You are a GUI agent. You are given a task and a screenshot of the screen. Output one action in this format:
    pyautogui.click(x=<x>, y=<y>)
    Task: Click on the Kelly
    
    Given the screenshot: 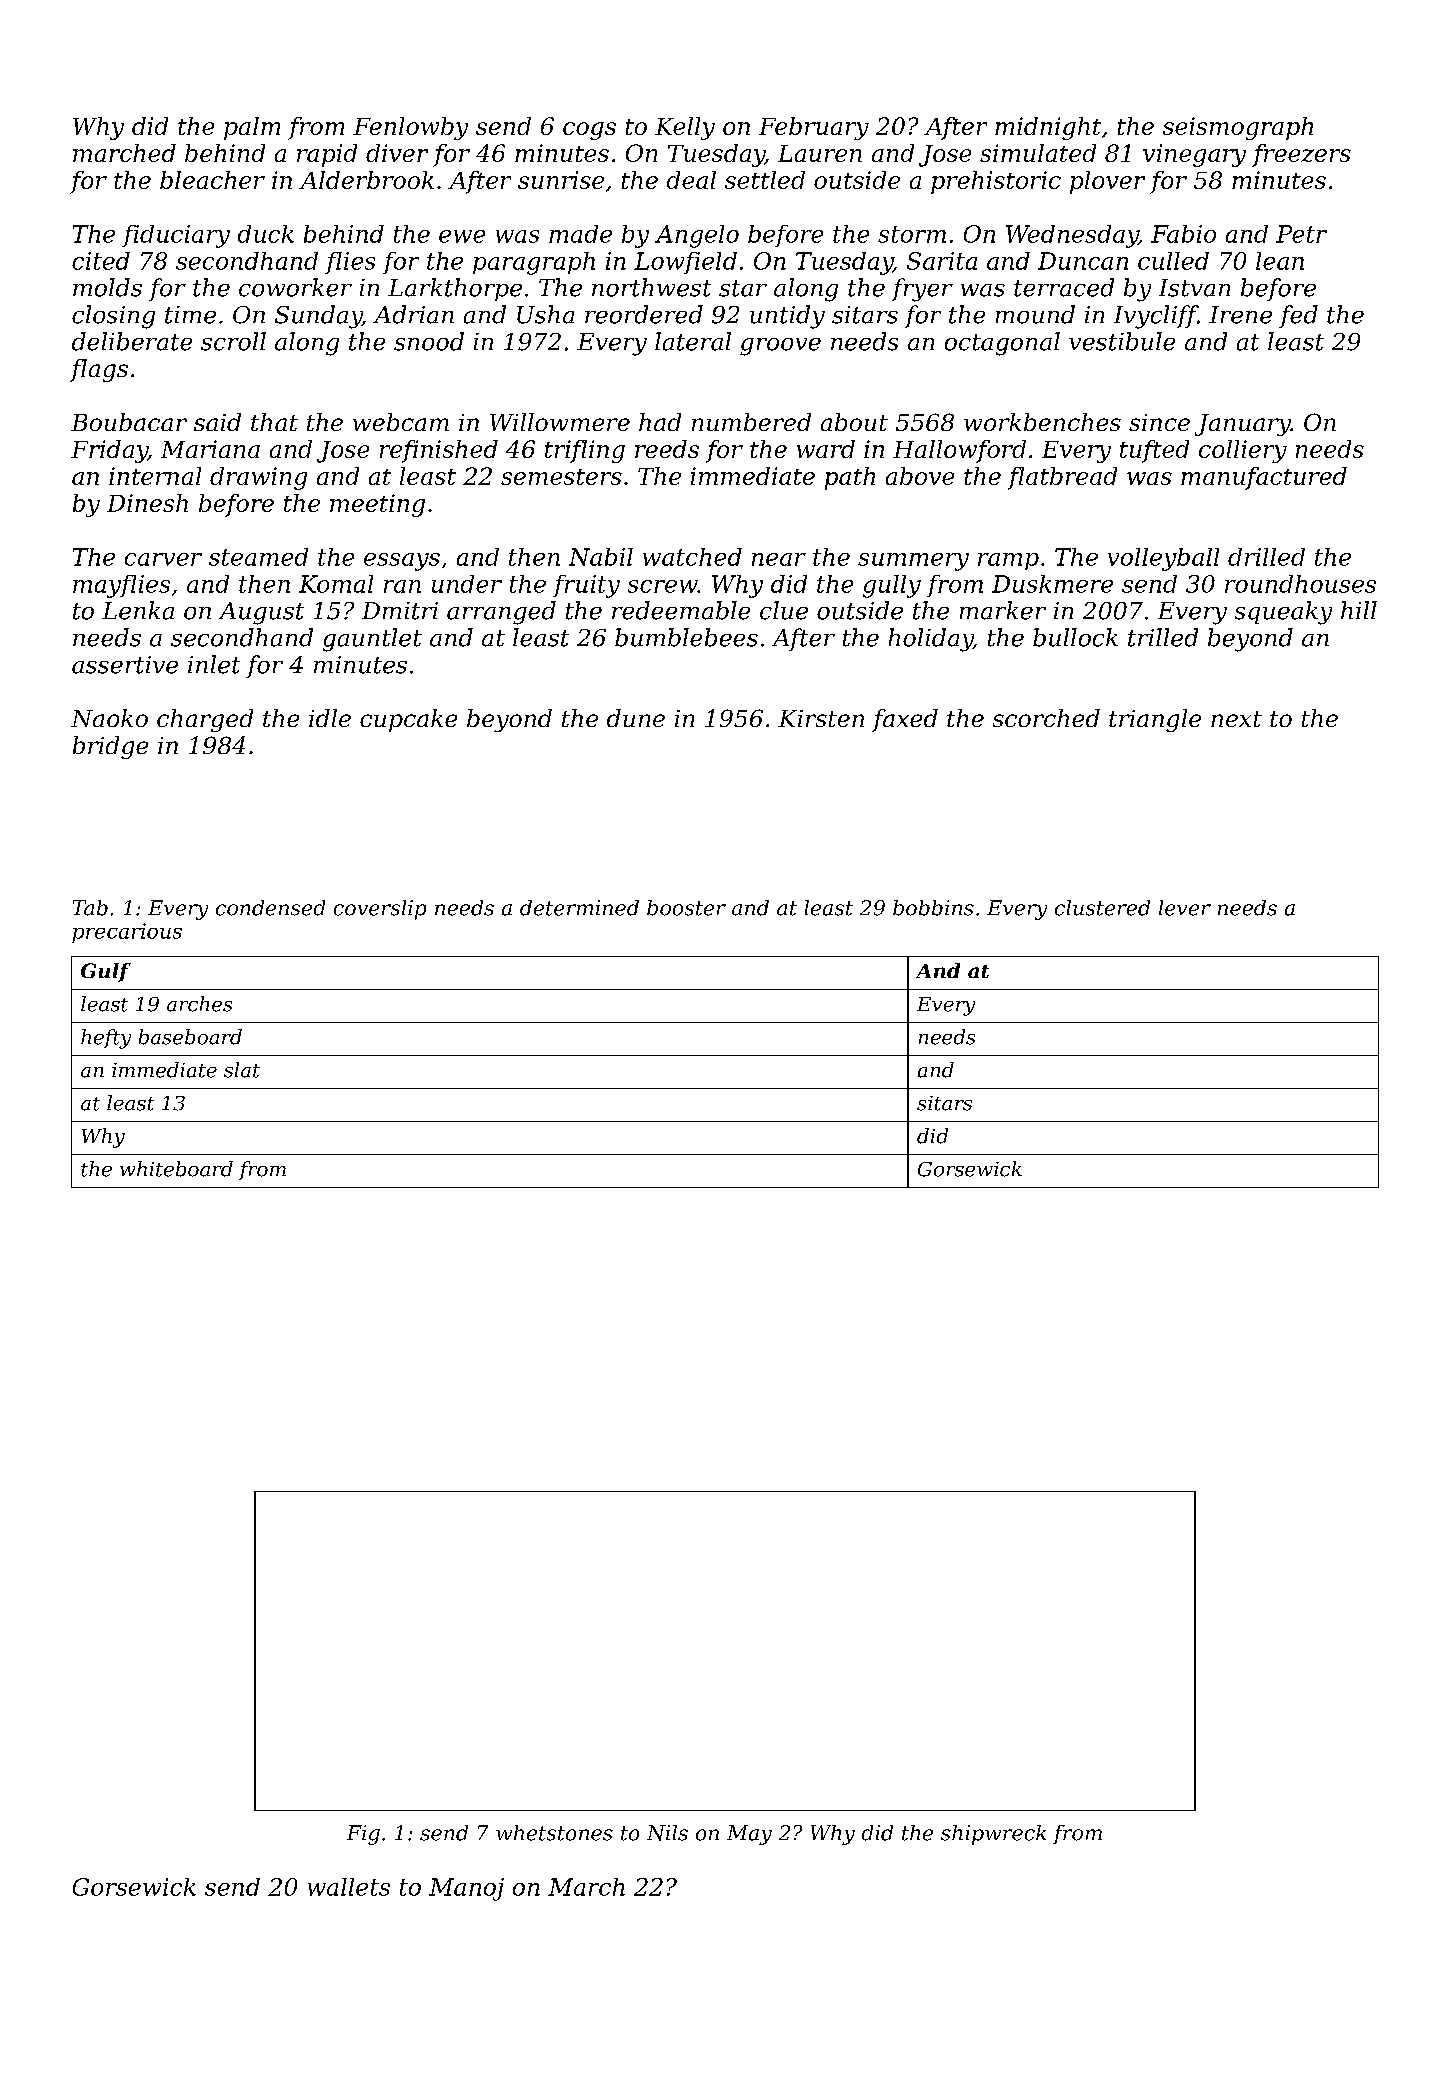 What is the action you would take?
    pyautogui.click(x=685, y=128)
